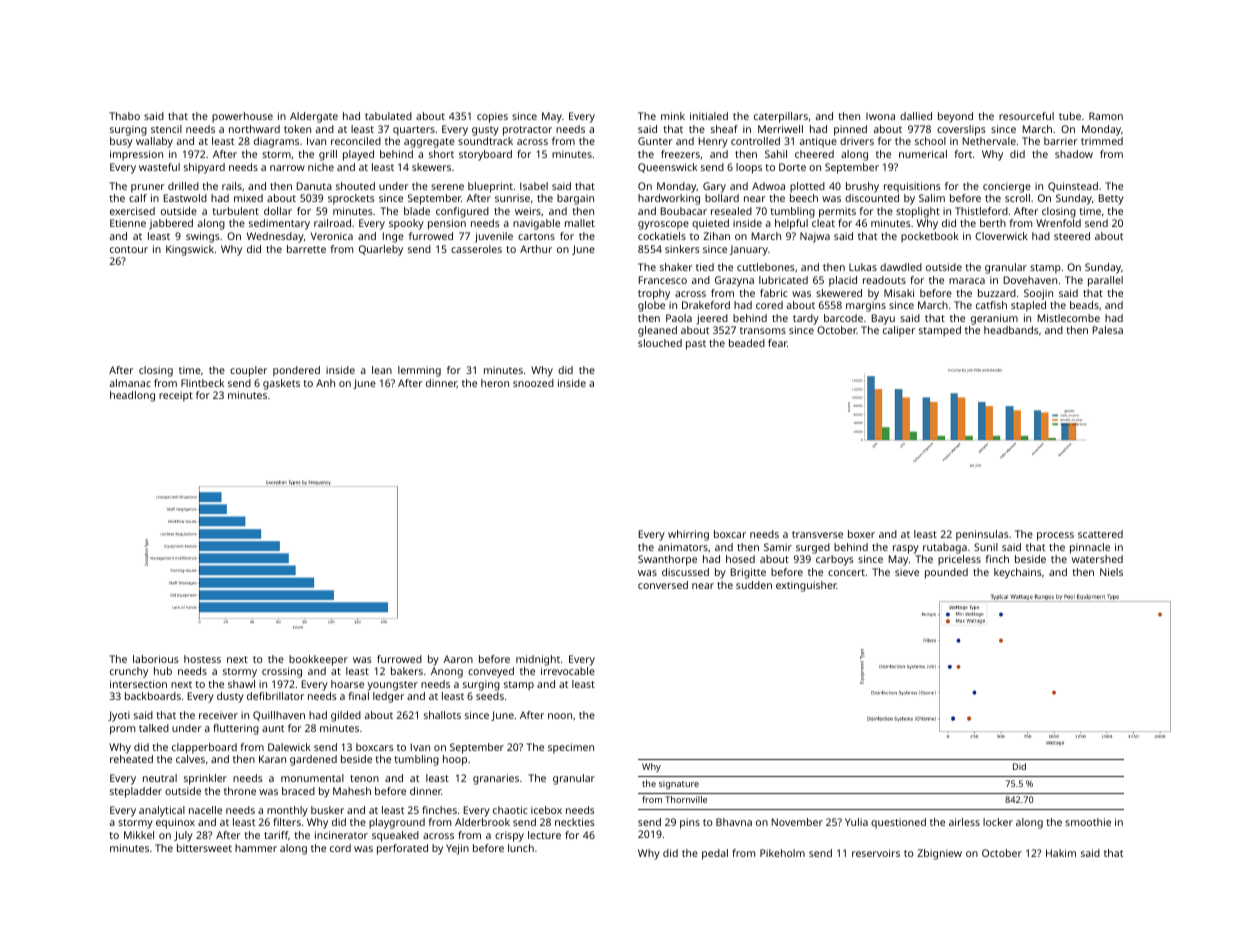 The image size is (1233, 952). Describe the element at coordinates (709, 116) in the image. I see `initialed` at that location.
